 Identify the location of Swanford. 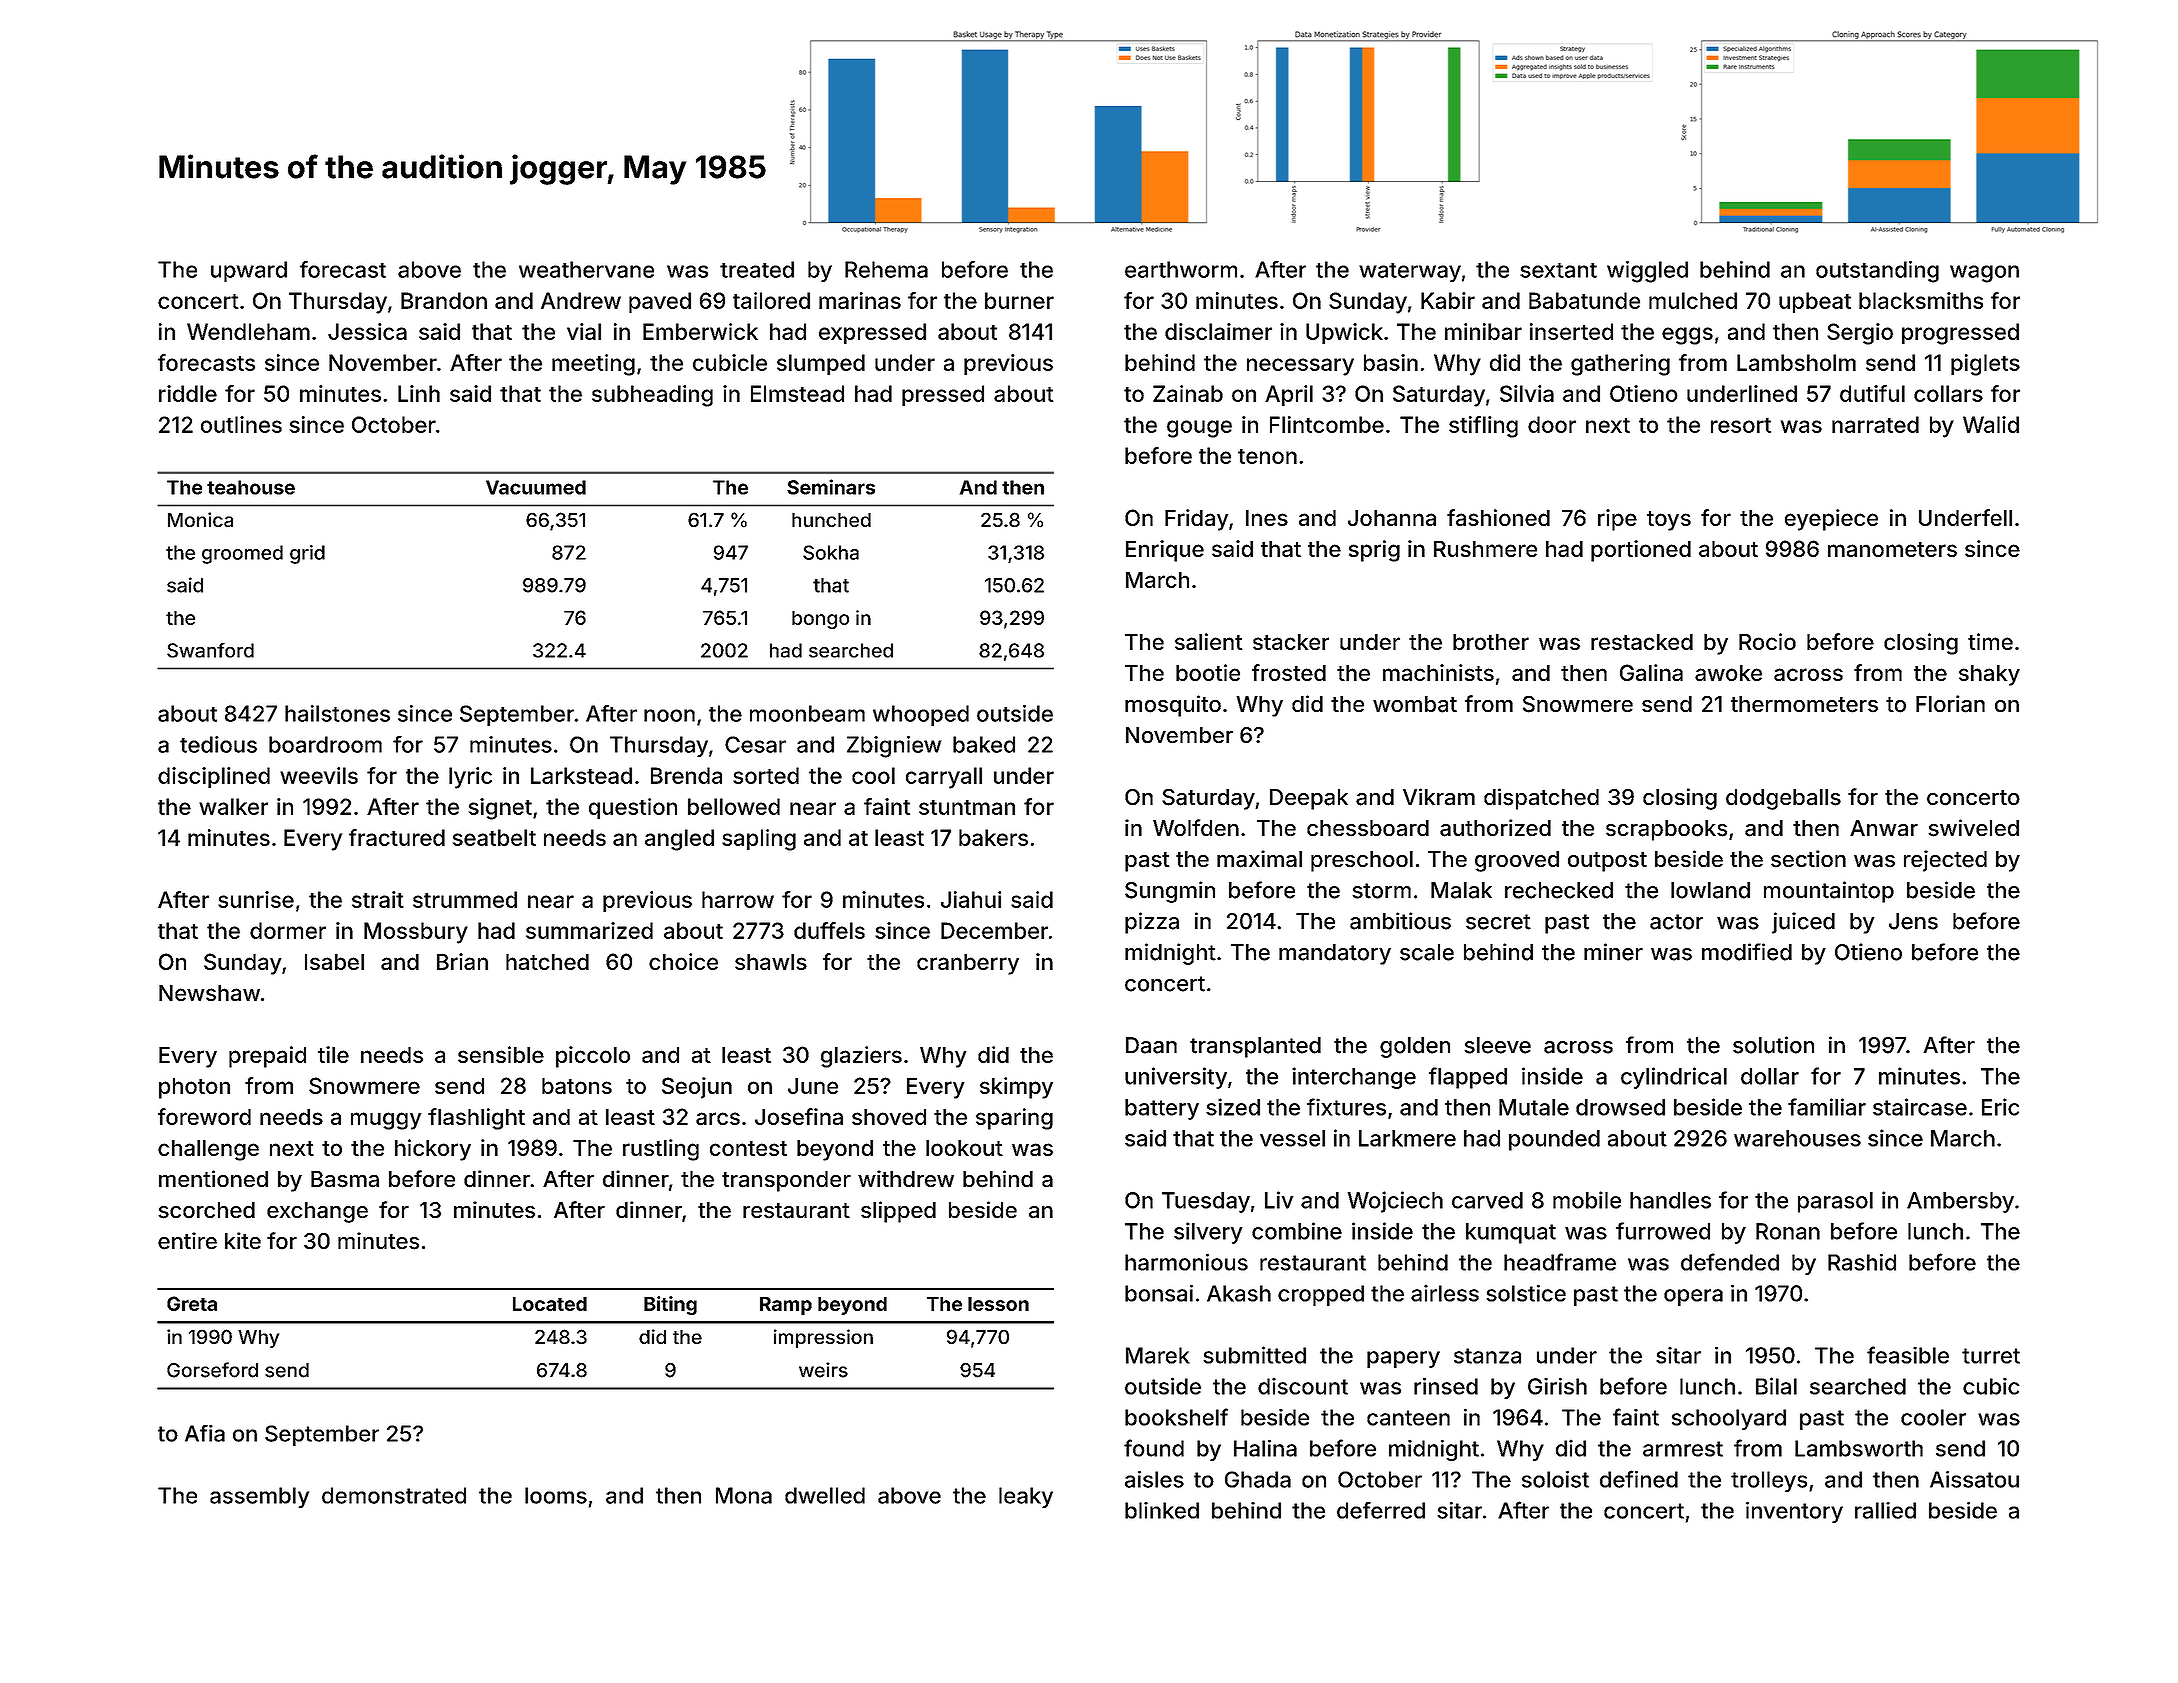
(210, 650).
